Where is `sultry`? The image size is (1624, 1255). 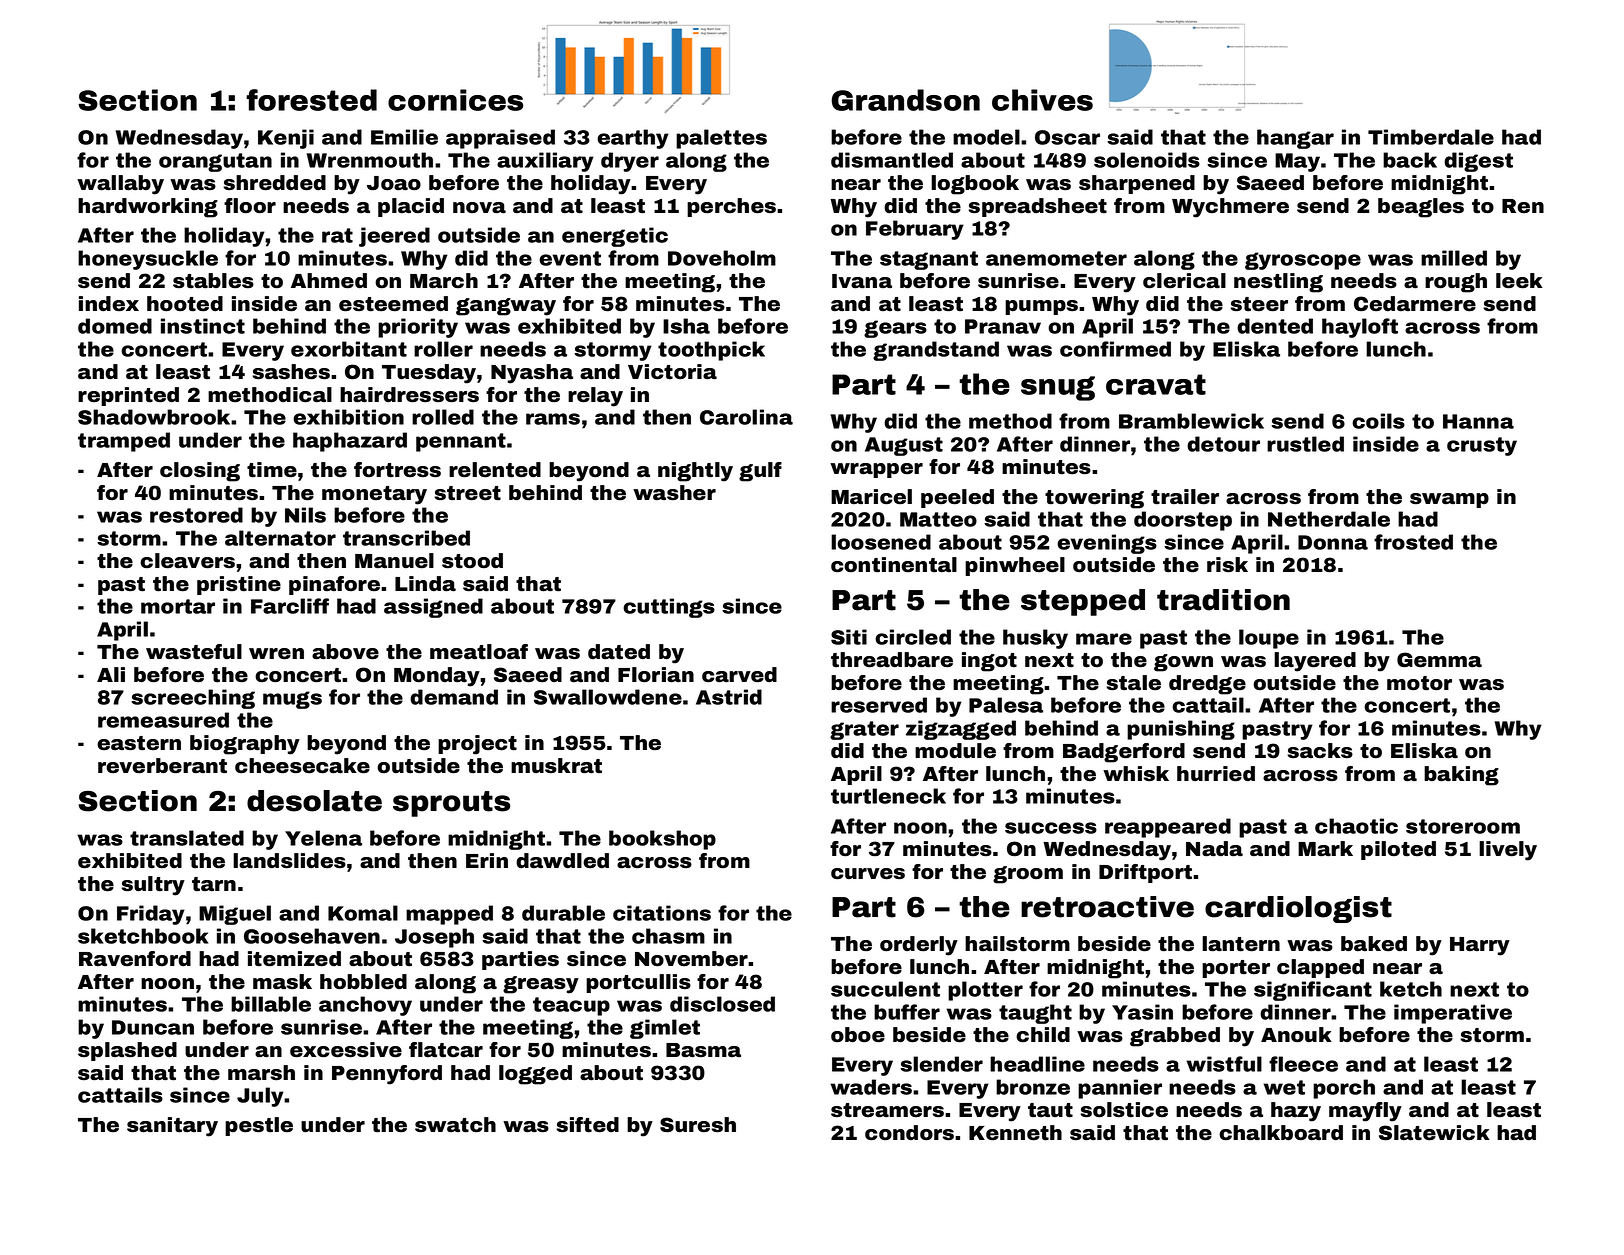 sultry is located at coordinates (153, 886).
